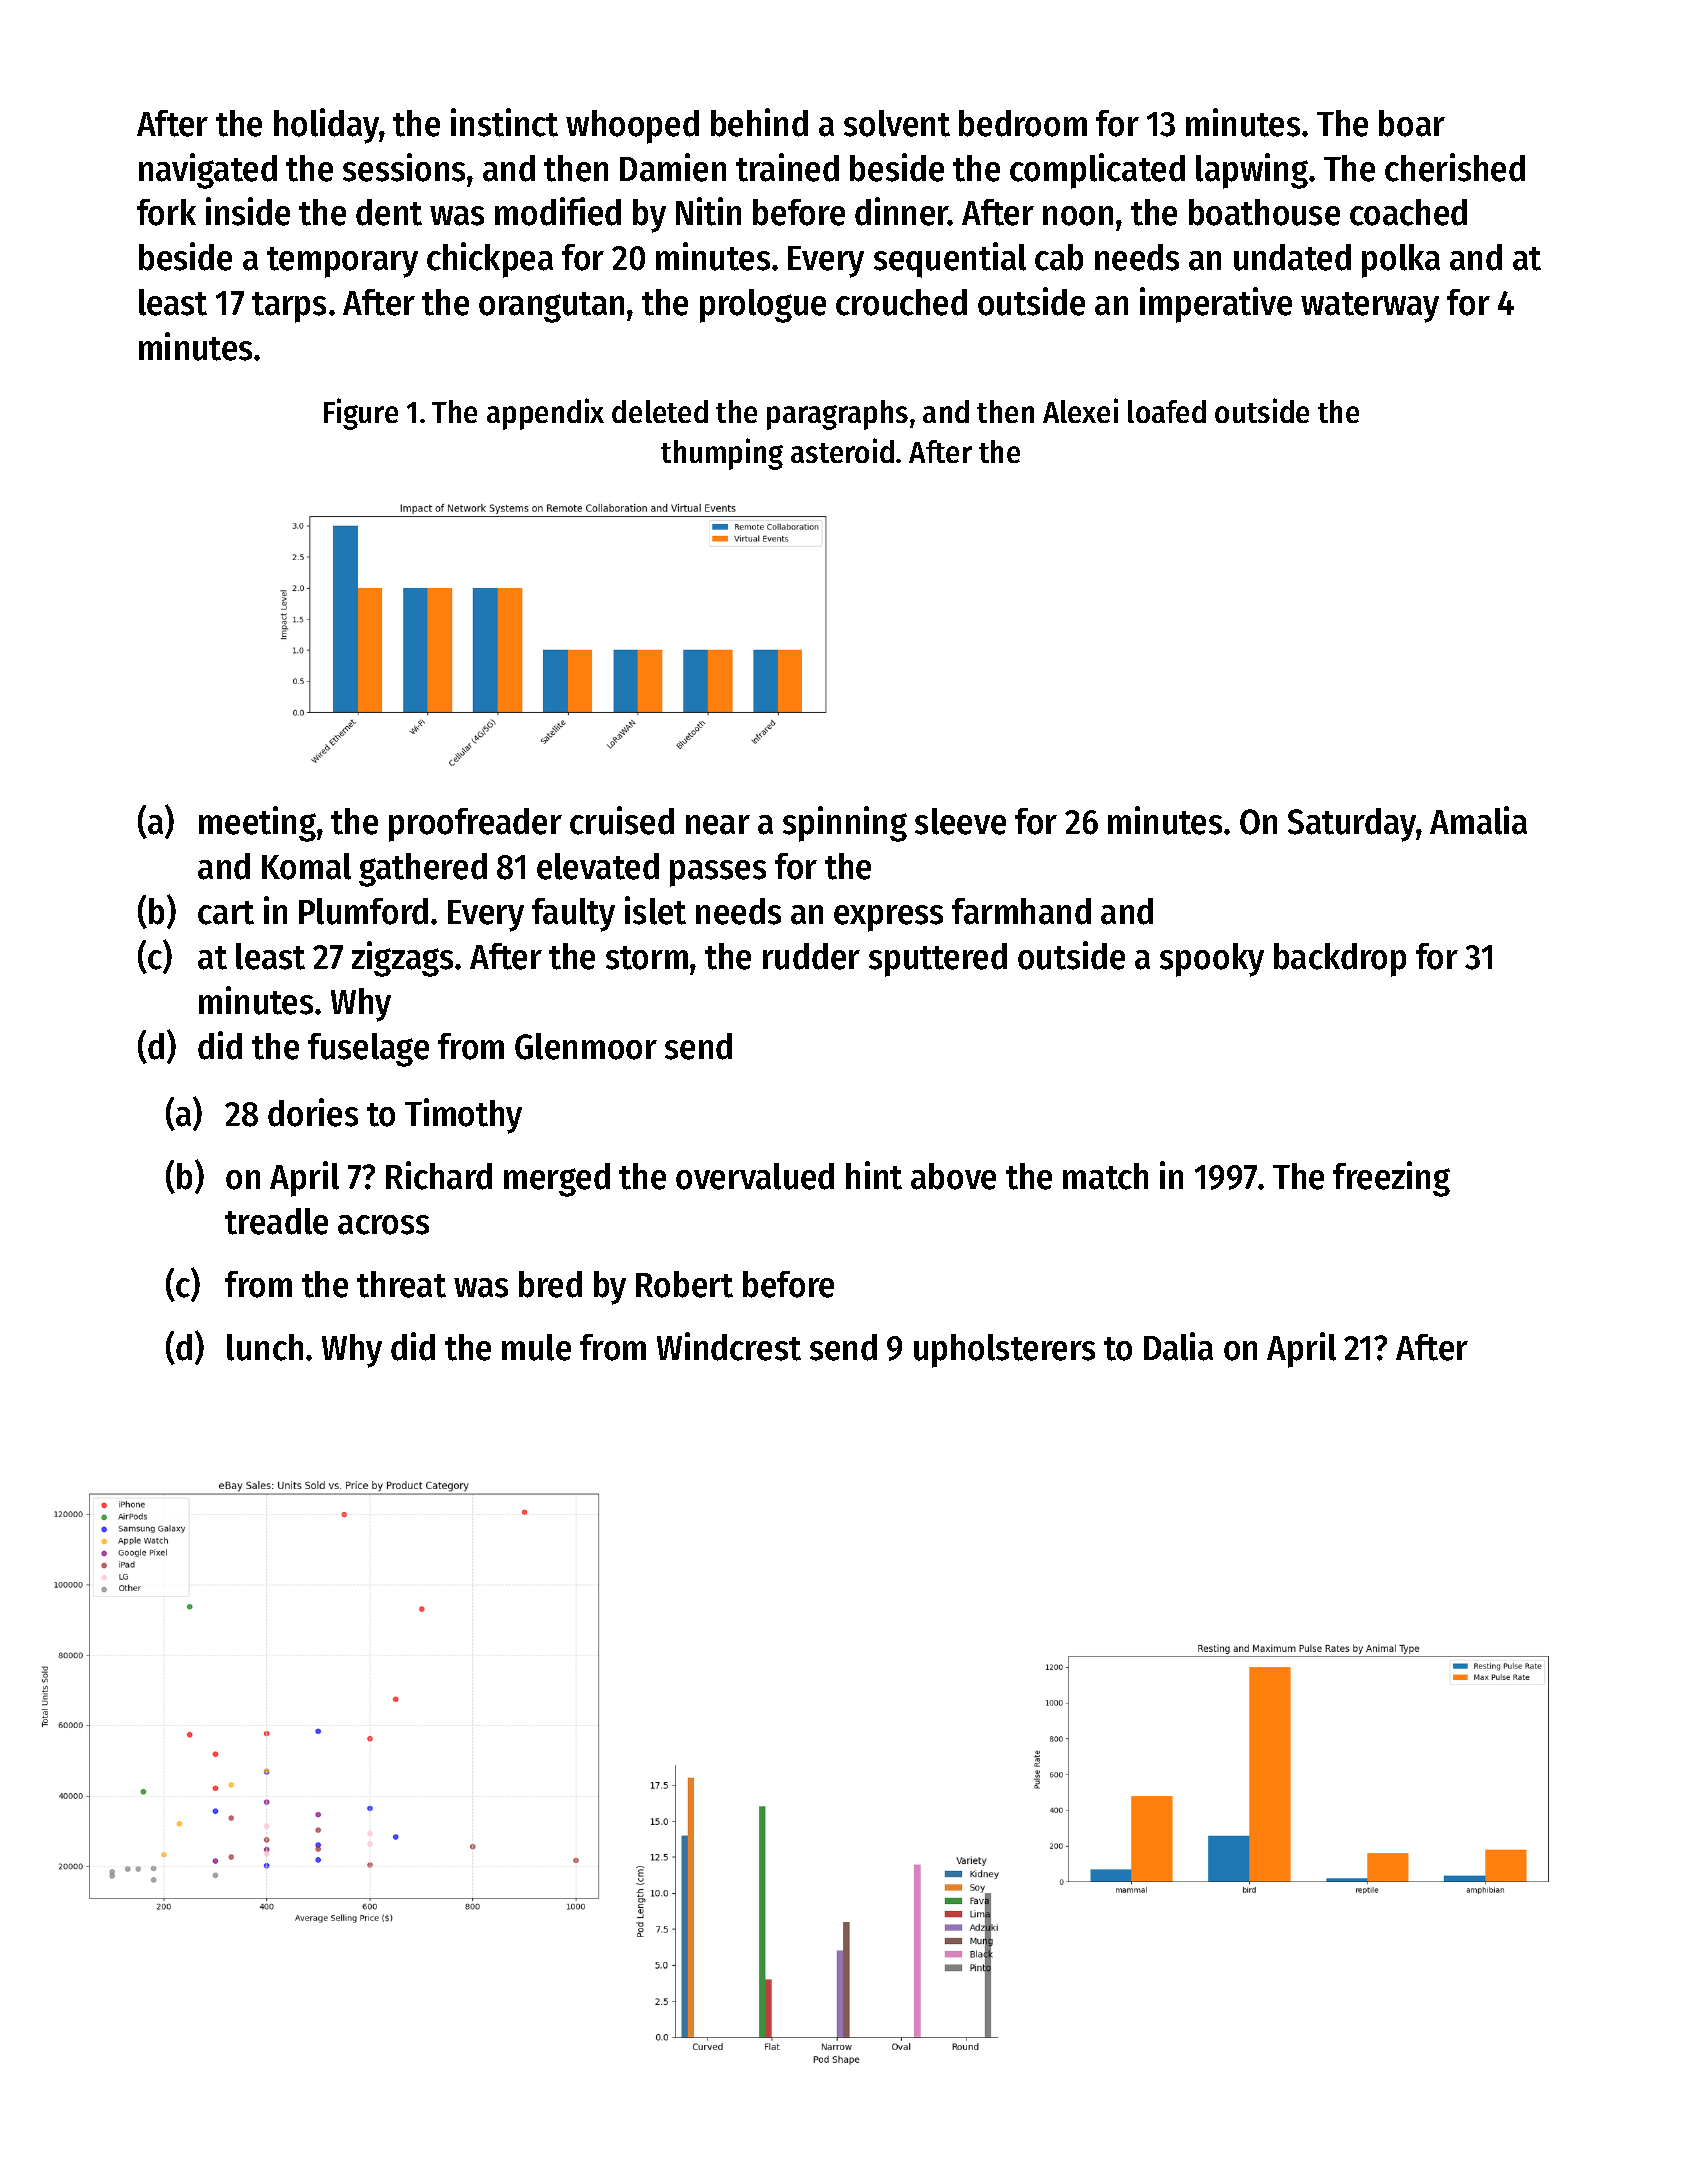 The width and height of the document is (1683, 2178). I want to click on Windcrest, so click(729, 1346).
